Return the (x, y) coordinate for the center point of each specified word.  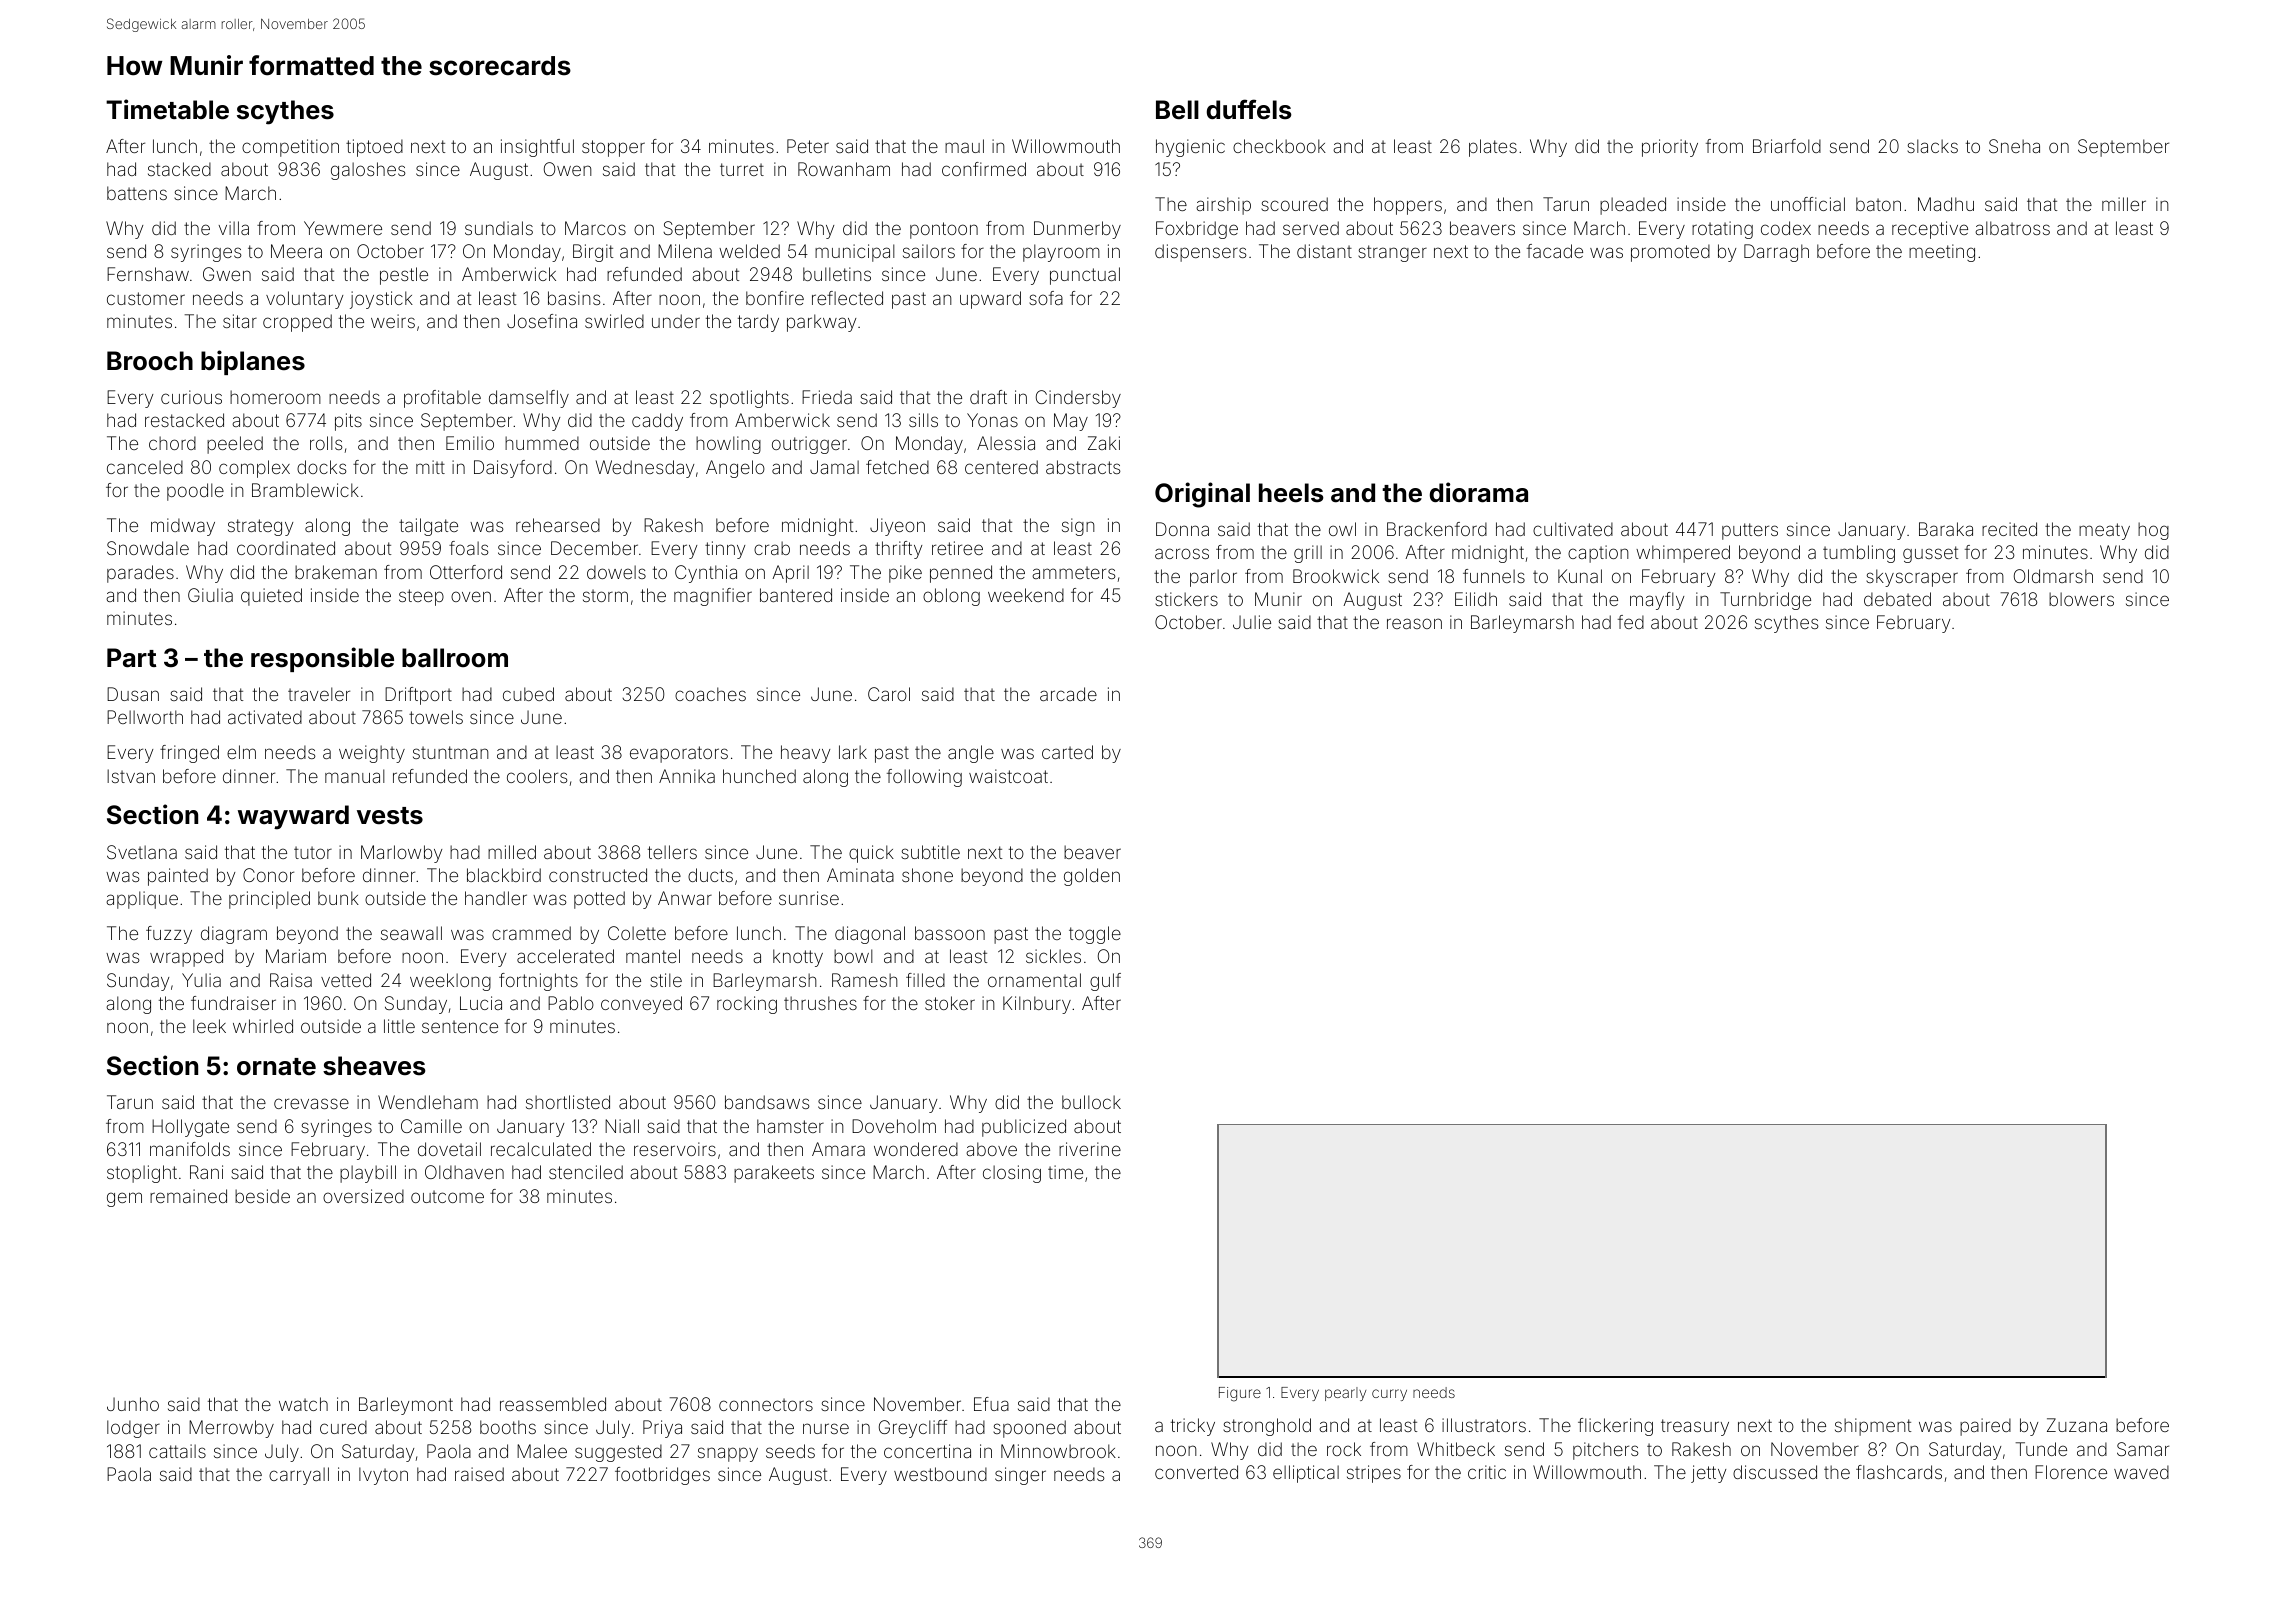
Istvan (131, 776)
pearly (1345, 1394)
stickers (1186, 599)
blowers (2081, 599)
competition (290, 148)
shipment (1873, 1427)
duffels (1249, 109)
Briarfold (1787, 146)
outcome (447, 1196)
